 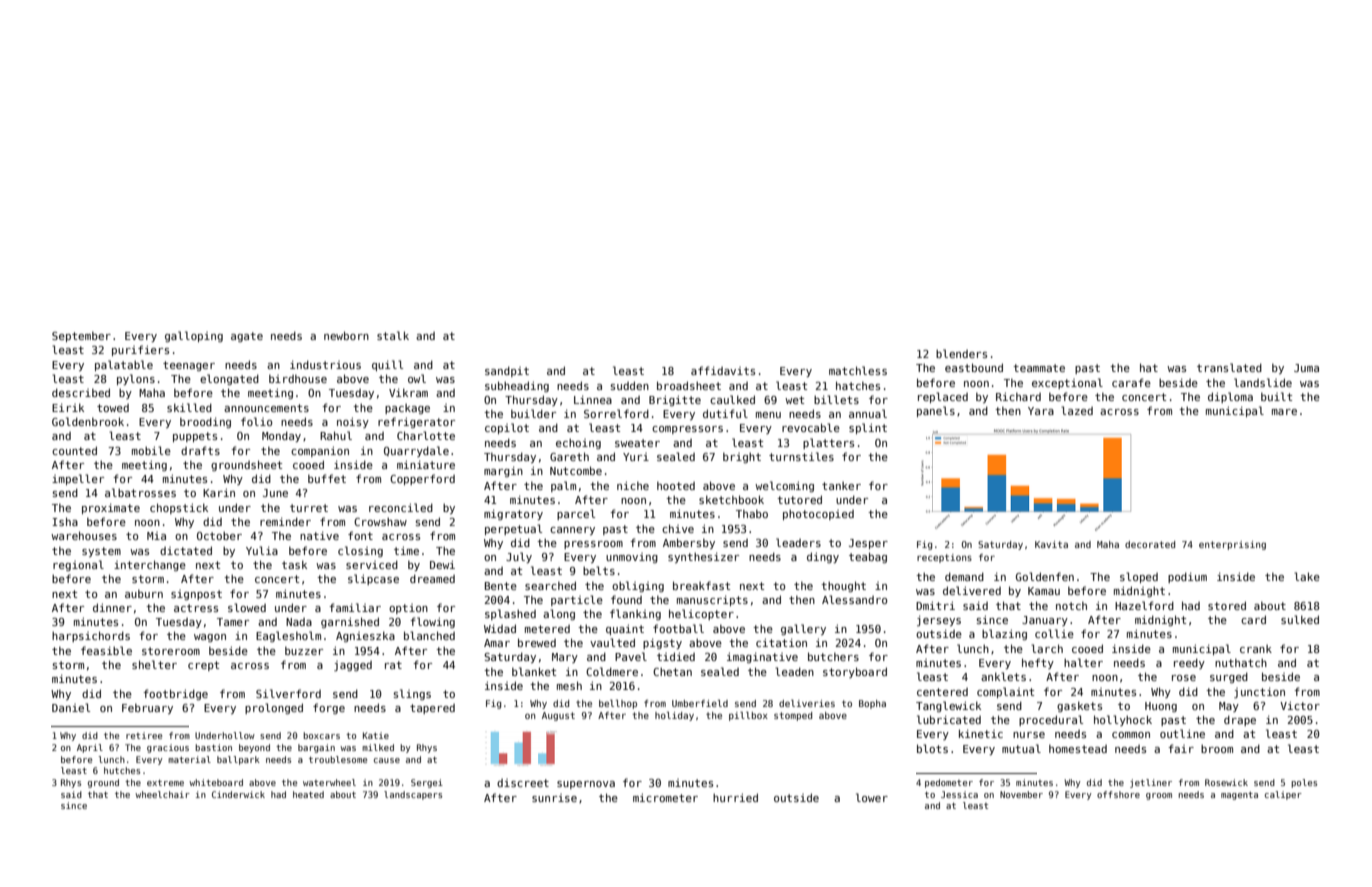 I want to click on birdhouse, so click(x=298, y=378).
